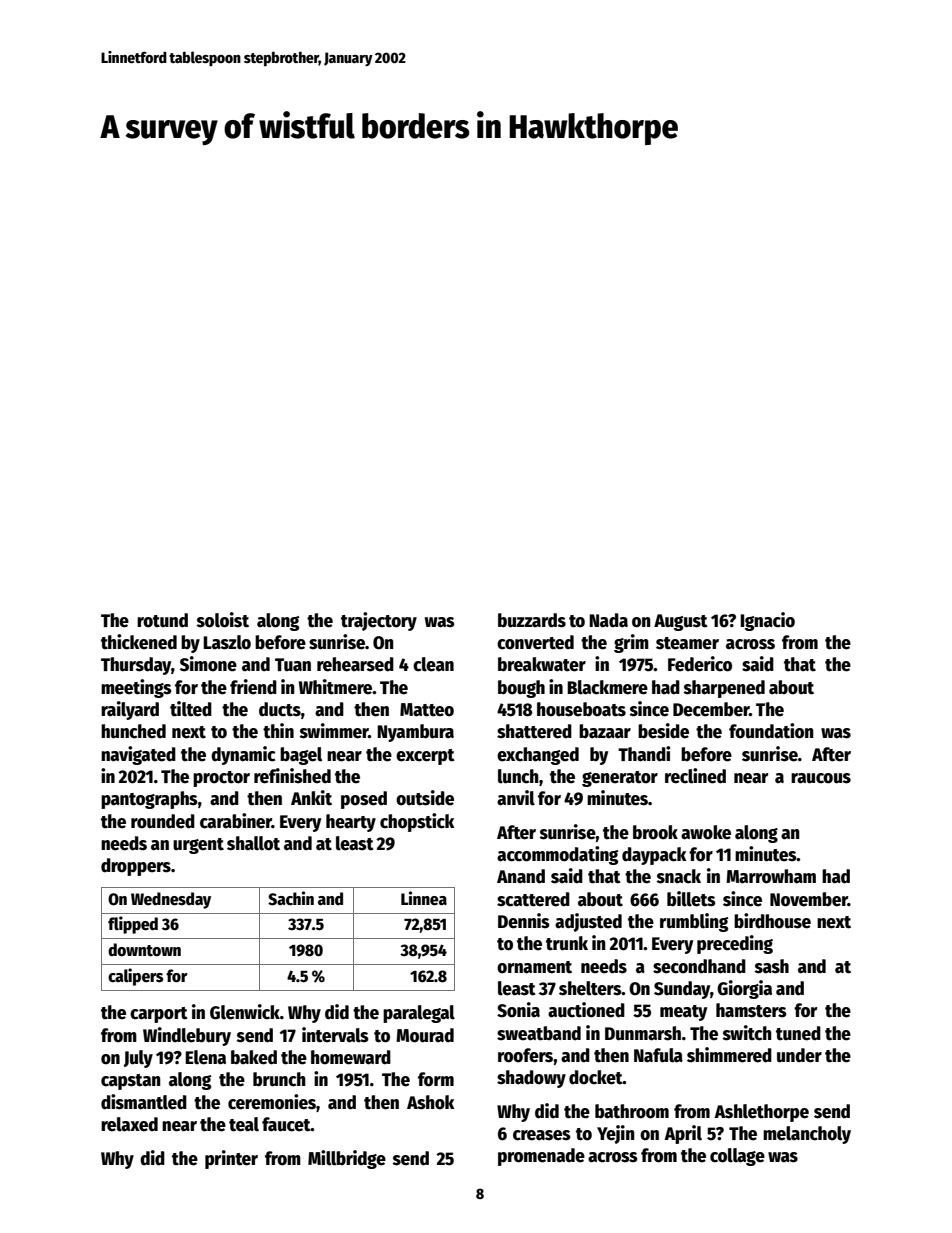  What do you see at coordinates (162, 620) in the screenshot?
I see `rotund` at bounding box center [162, 620].
